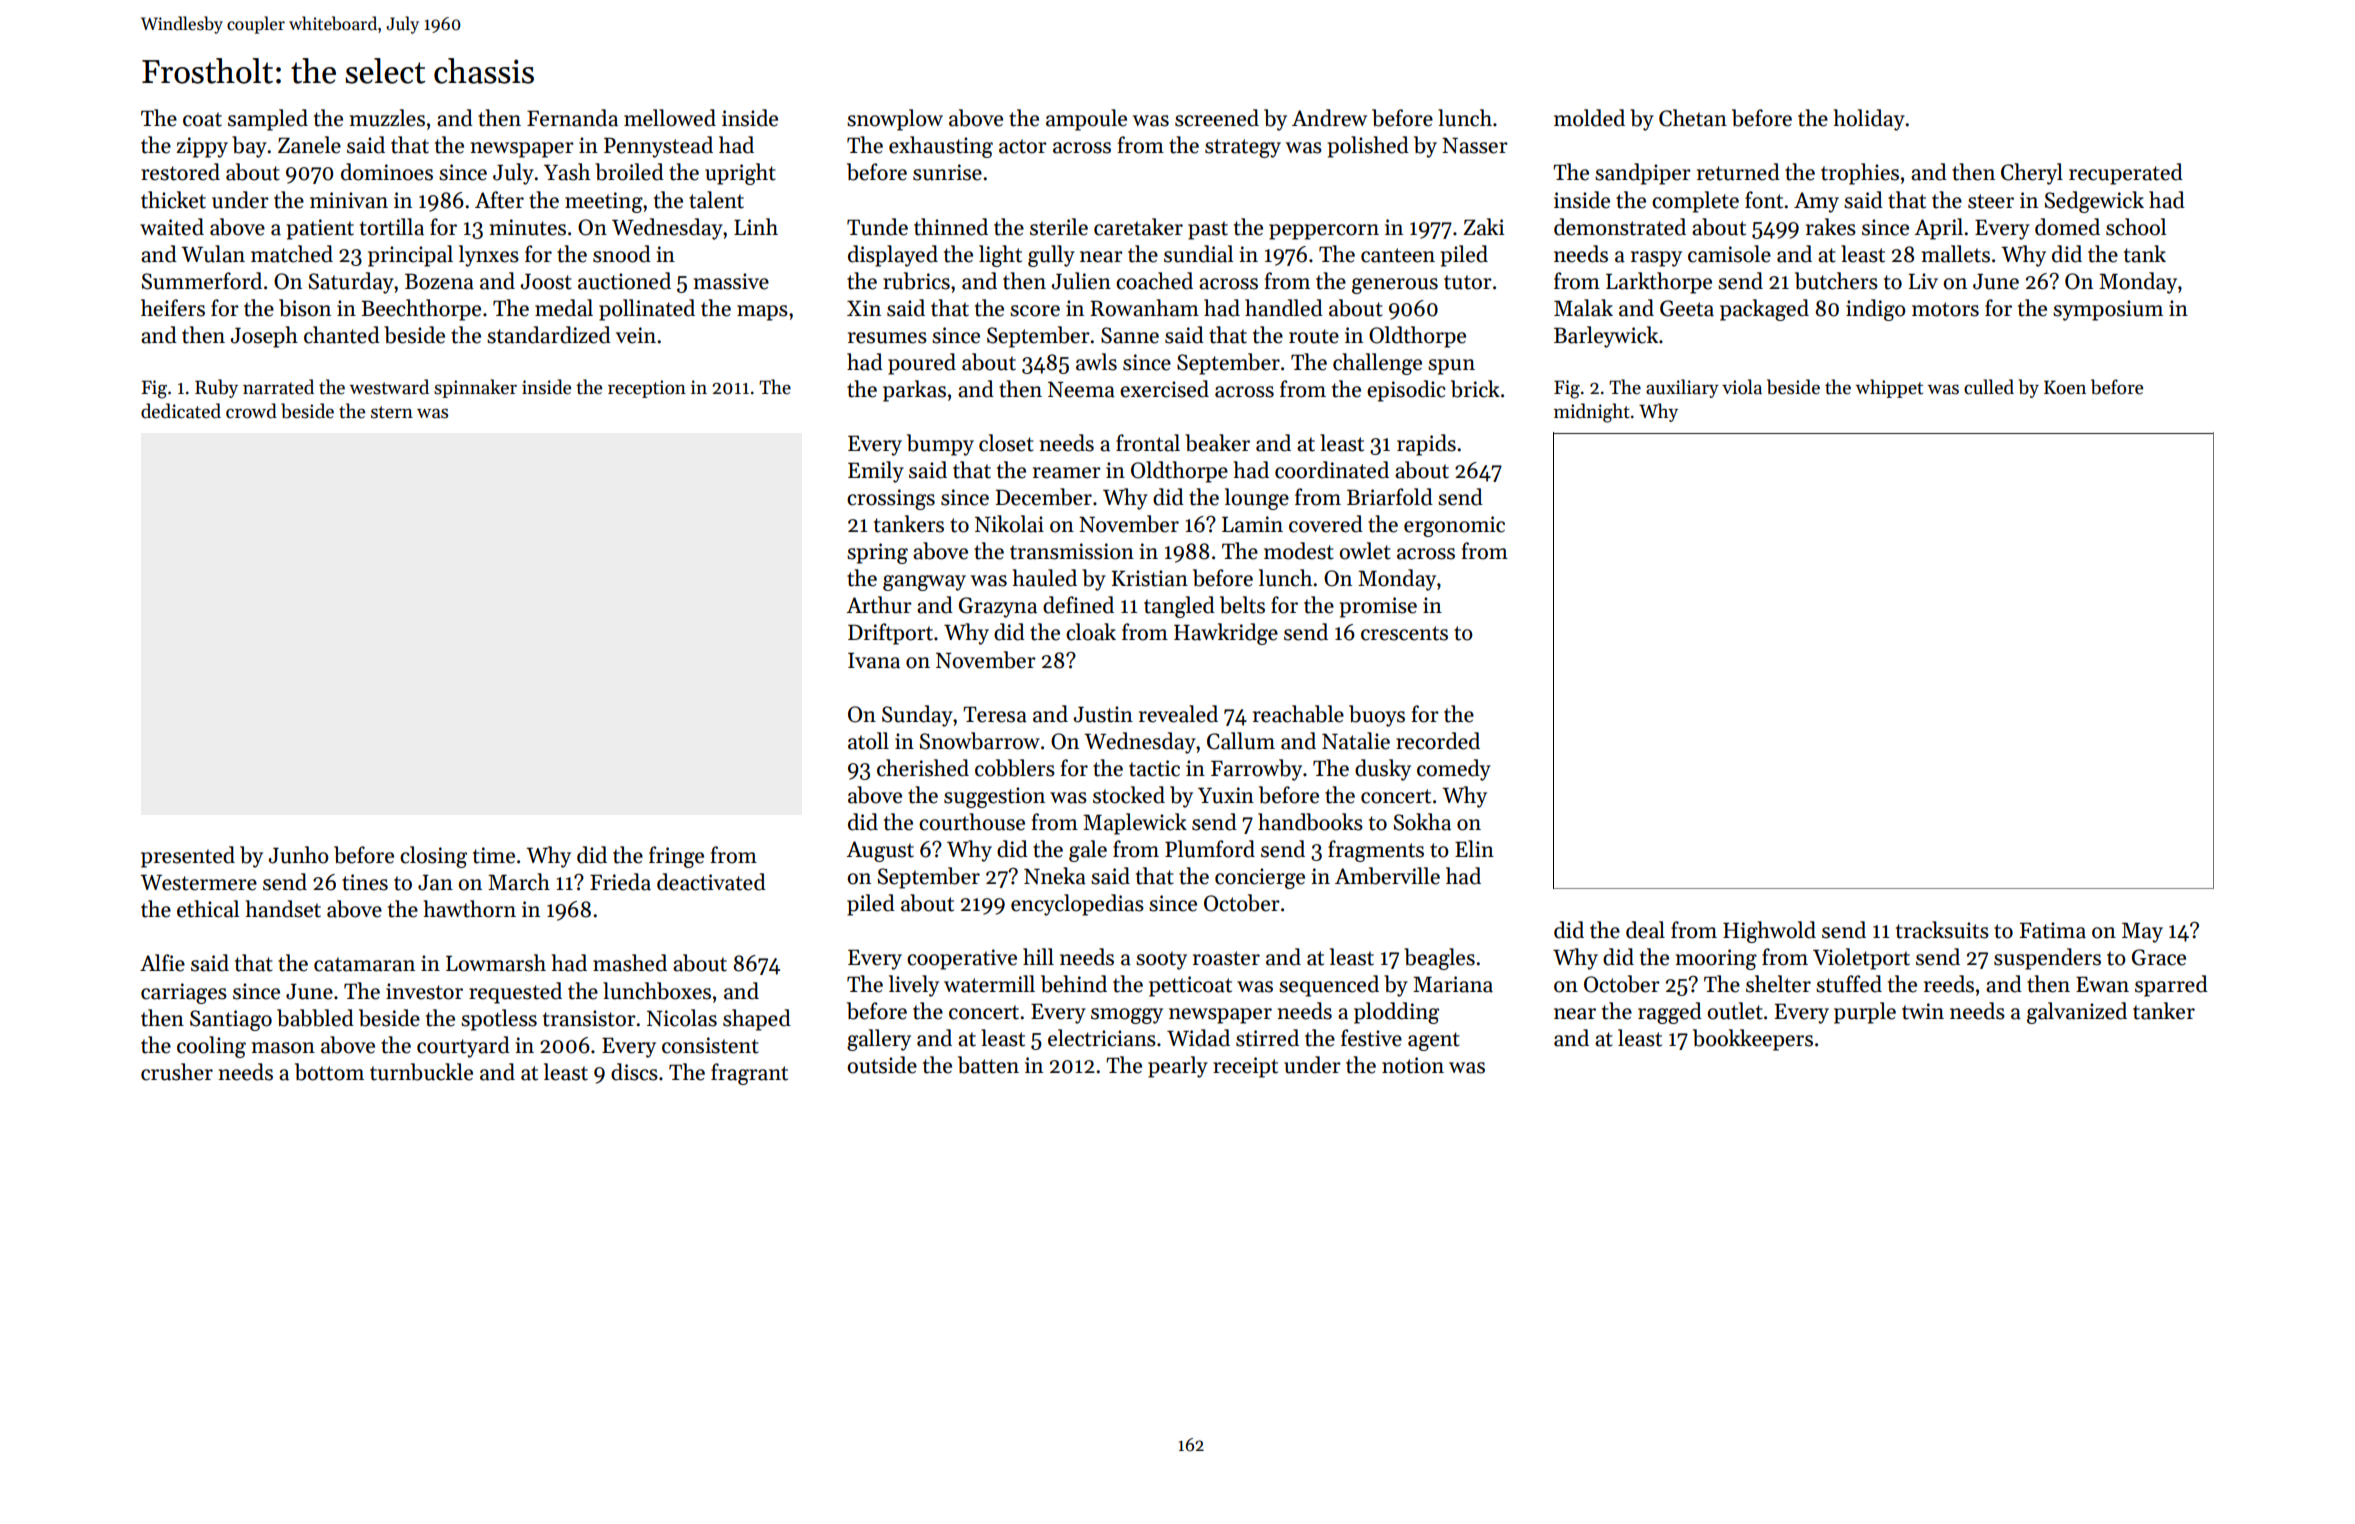 Image resolution: width=2355 pixels, height=1524 pixels. I want to click on buoys, so click(1377, 716).
